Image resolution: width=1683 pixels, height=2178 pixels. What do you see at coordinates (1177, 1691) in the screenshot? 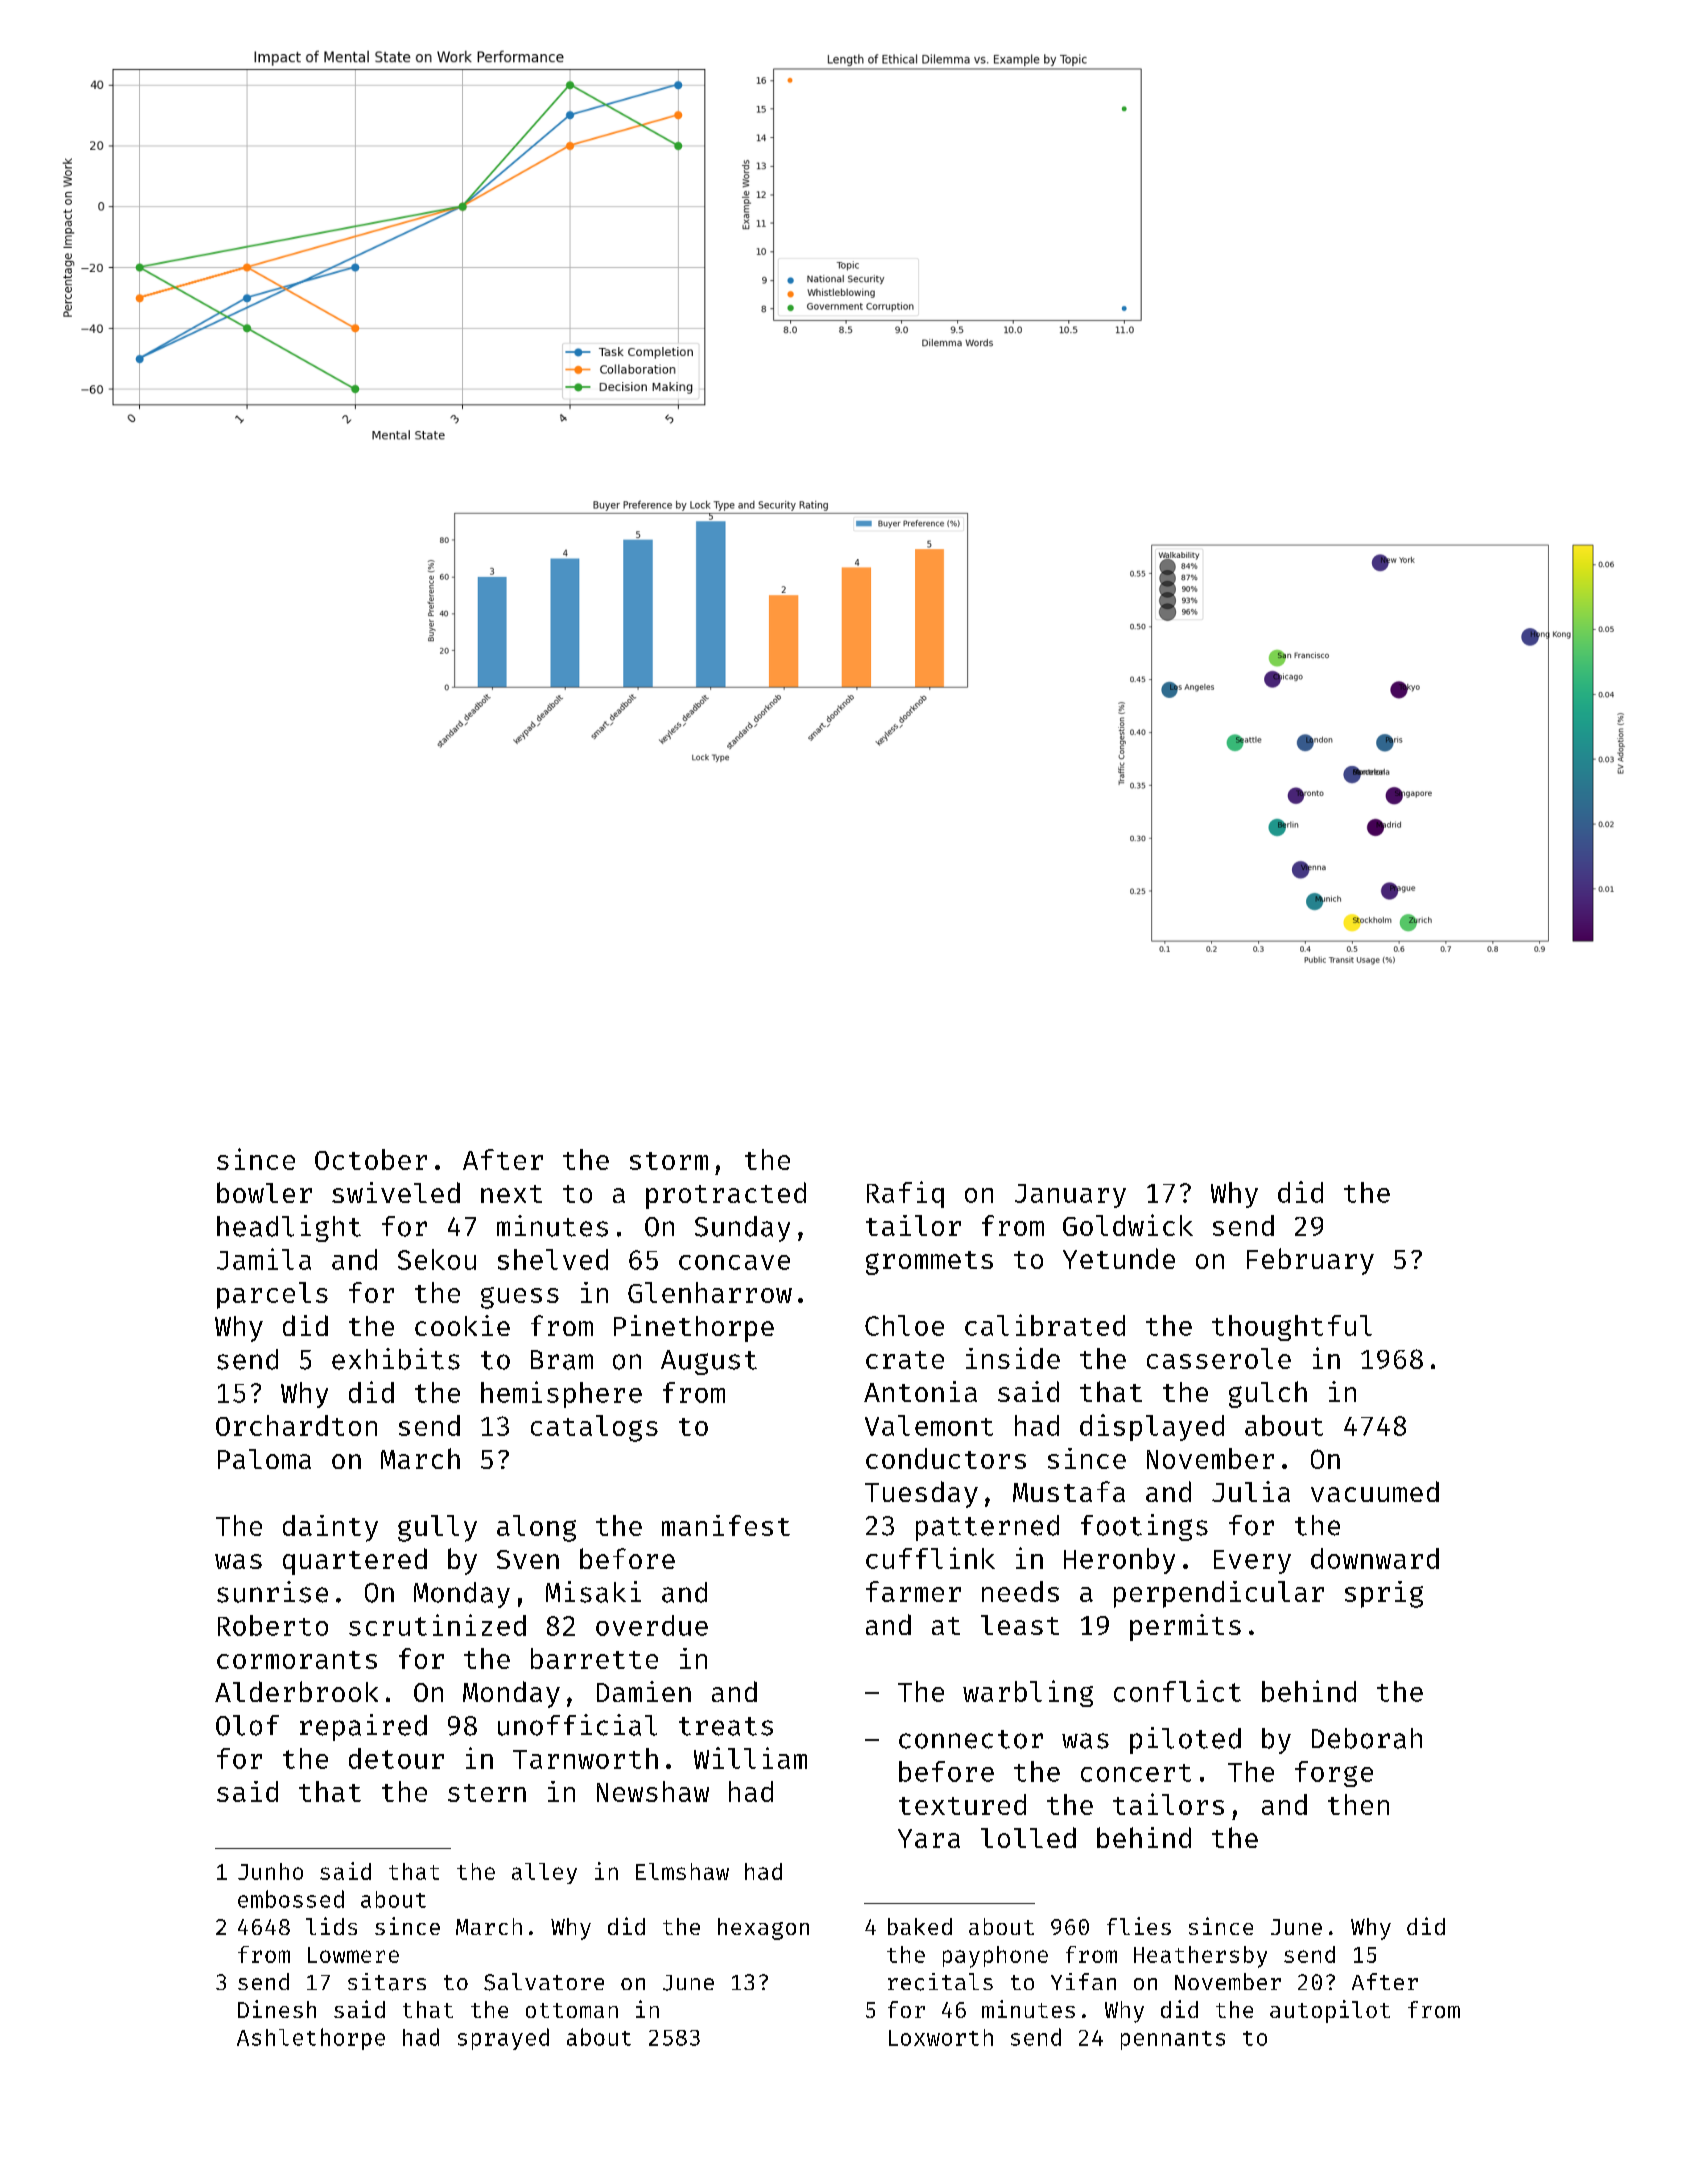
I see `conflict` at bounding box center [1177, 1691].
